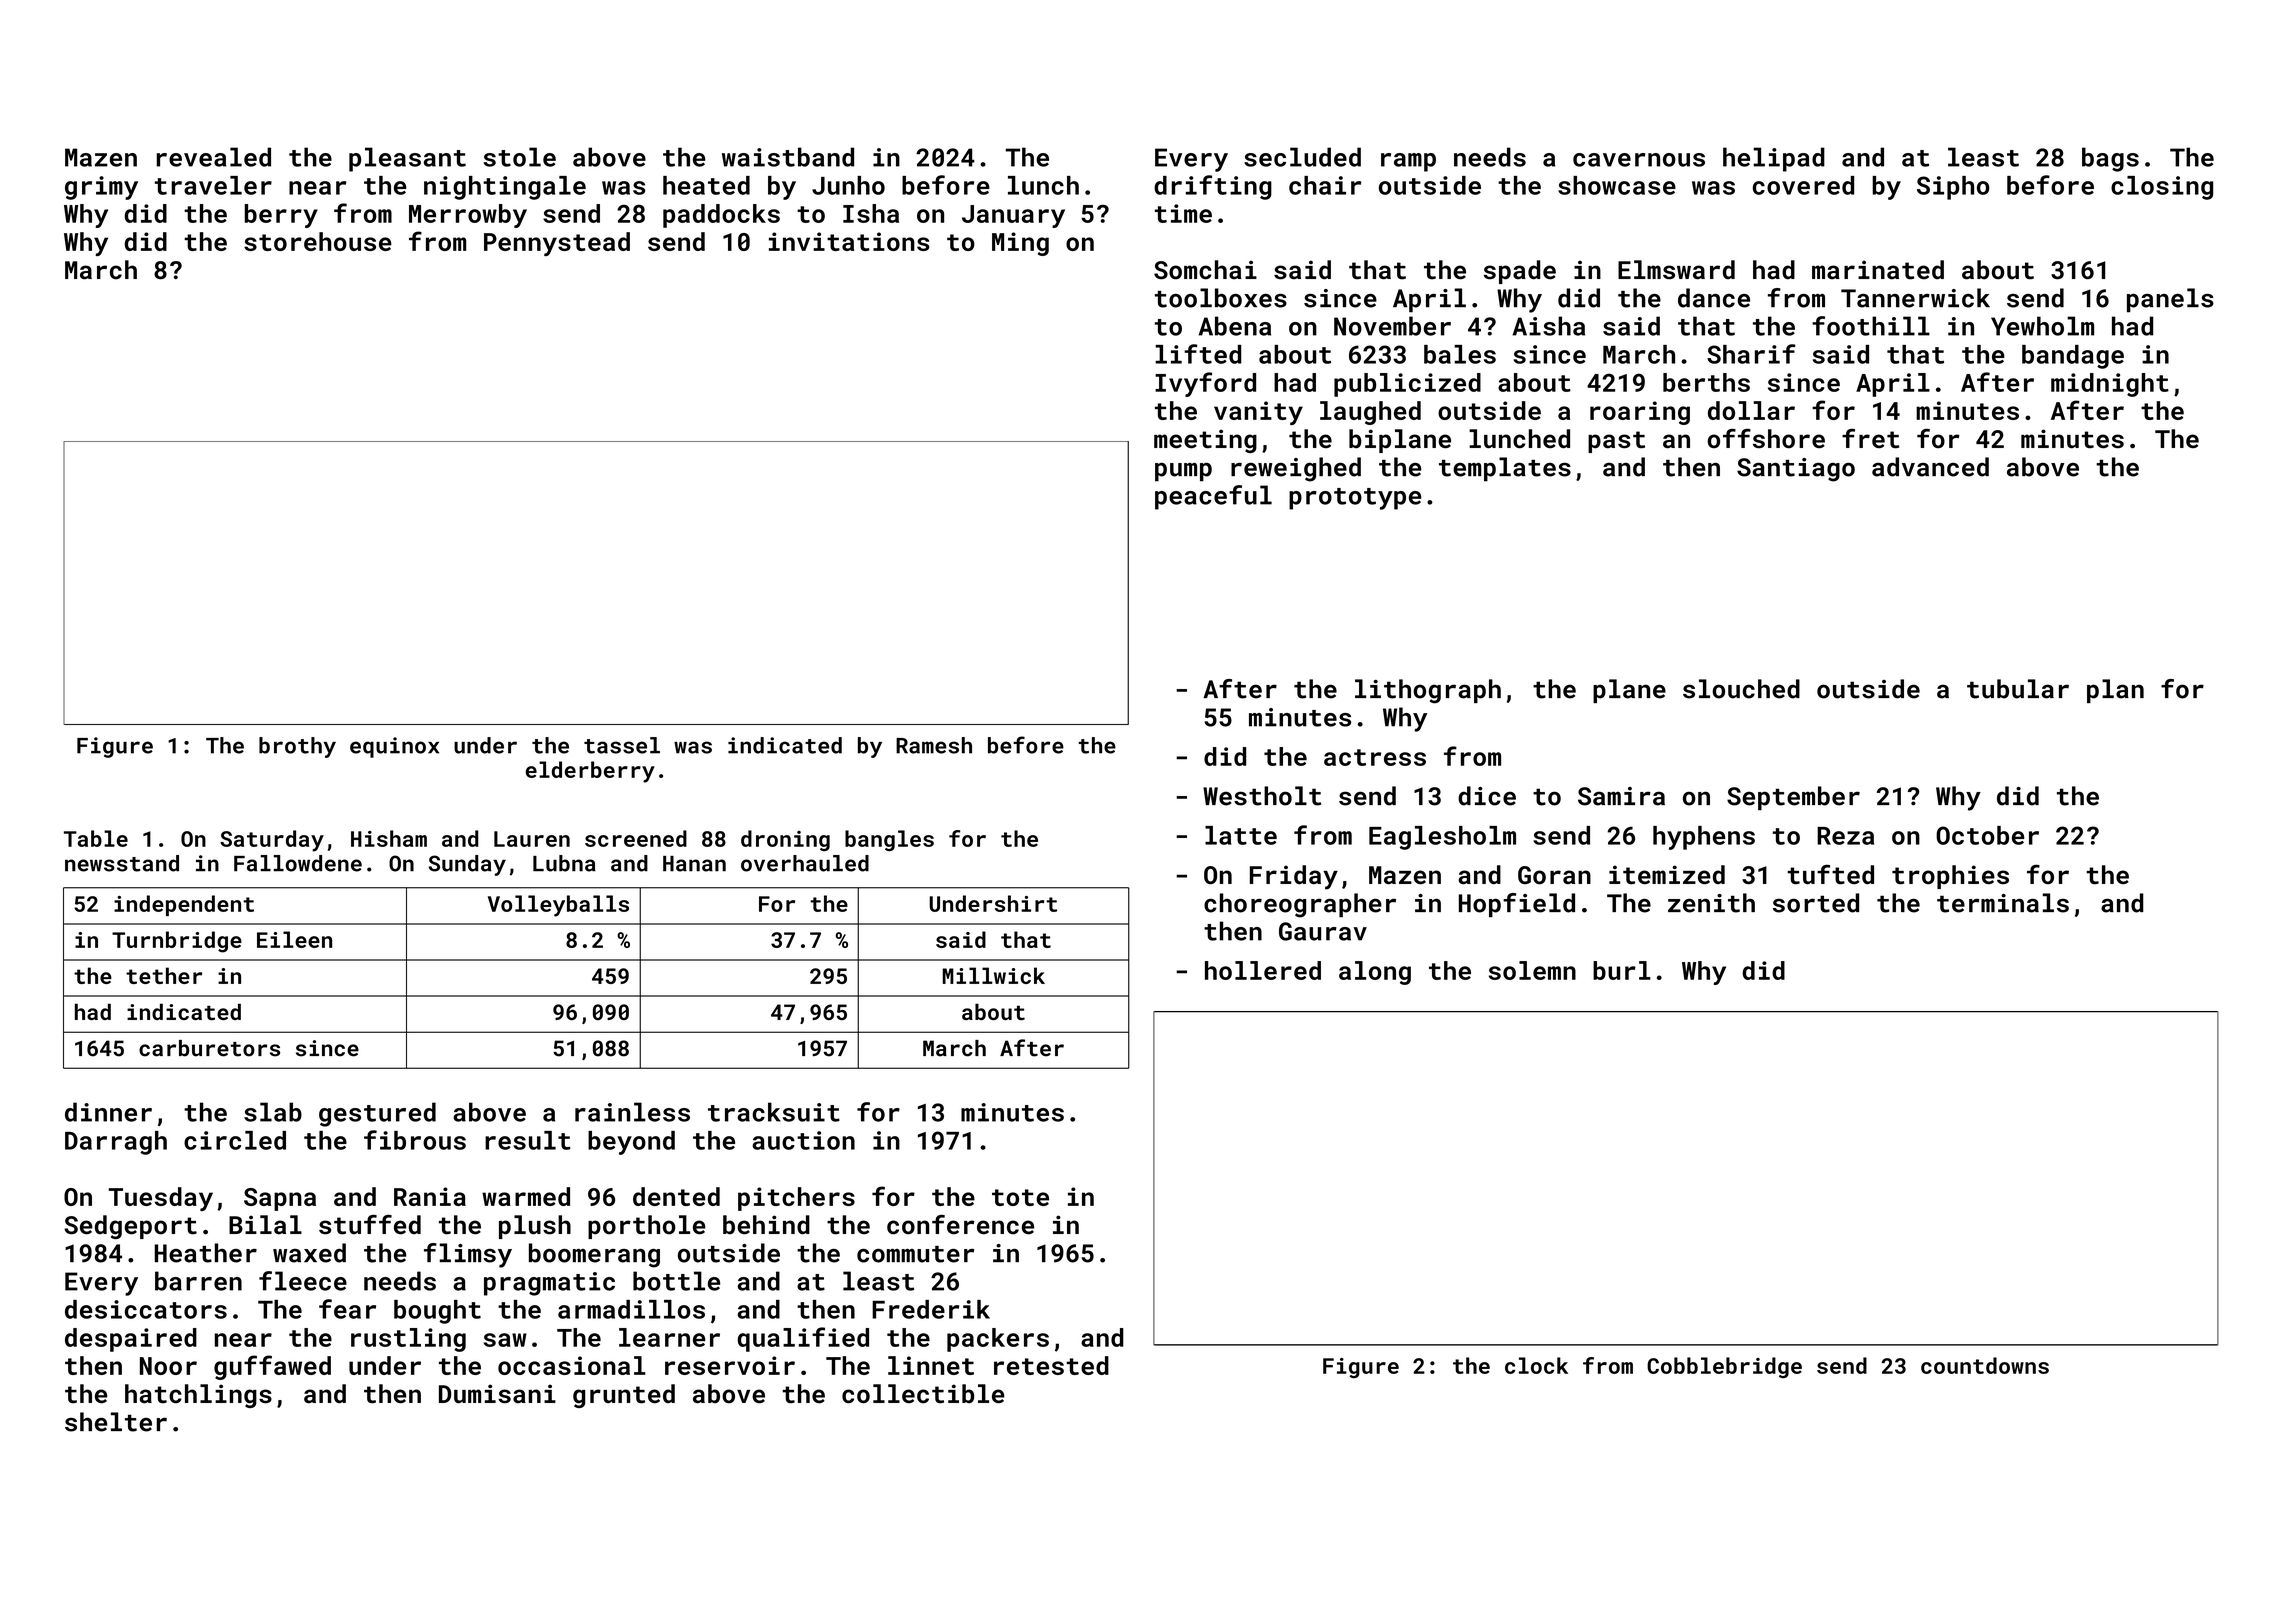 This image has height=1614, width=2282. I want to click on brothy, so click(297, 747).
